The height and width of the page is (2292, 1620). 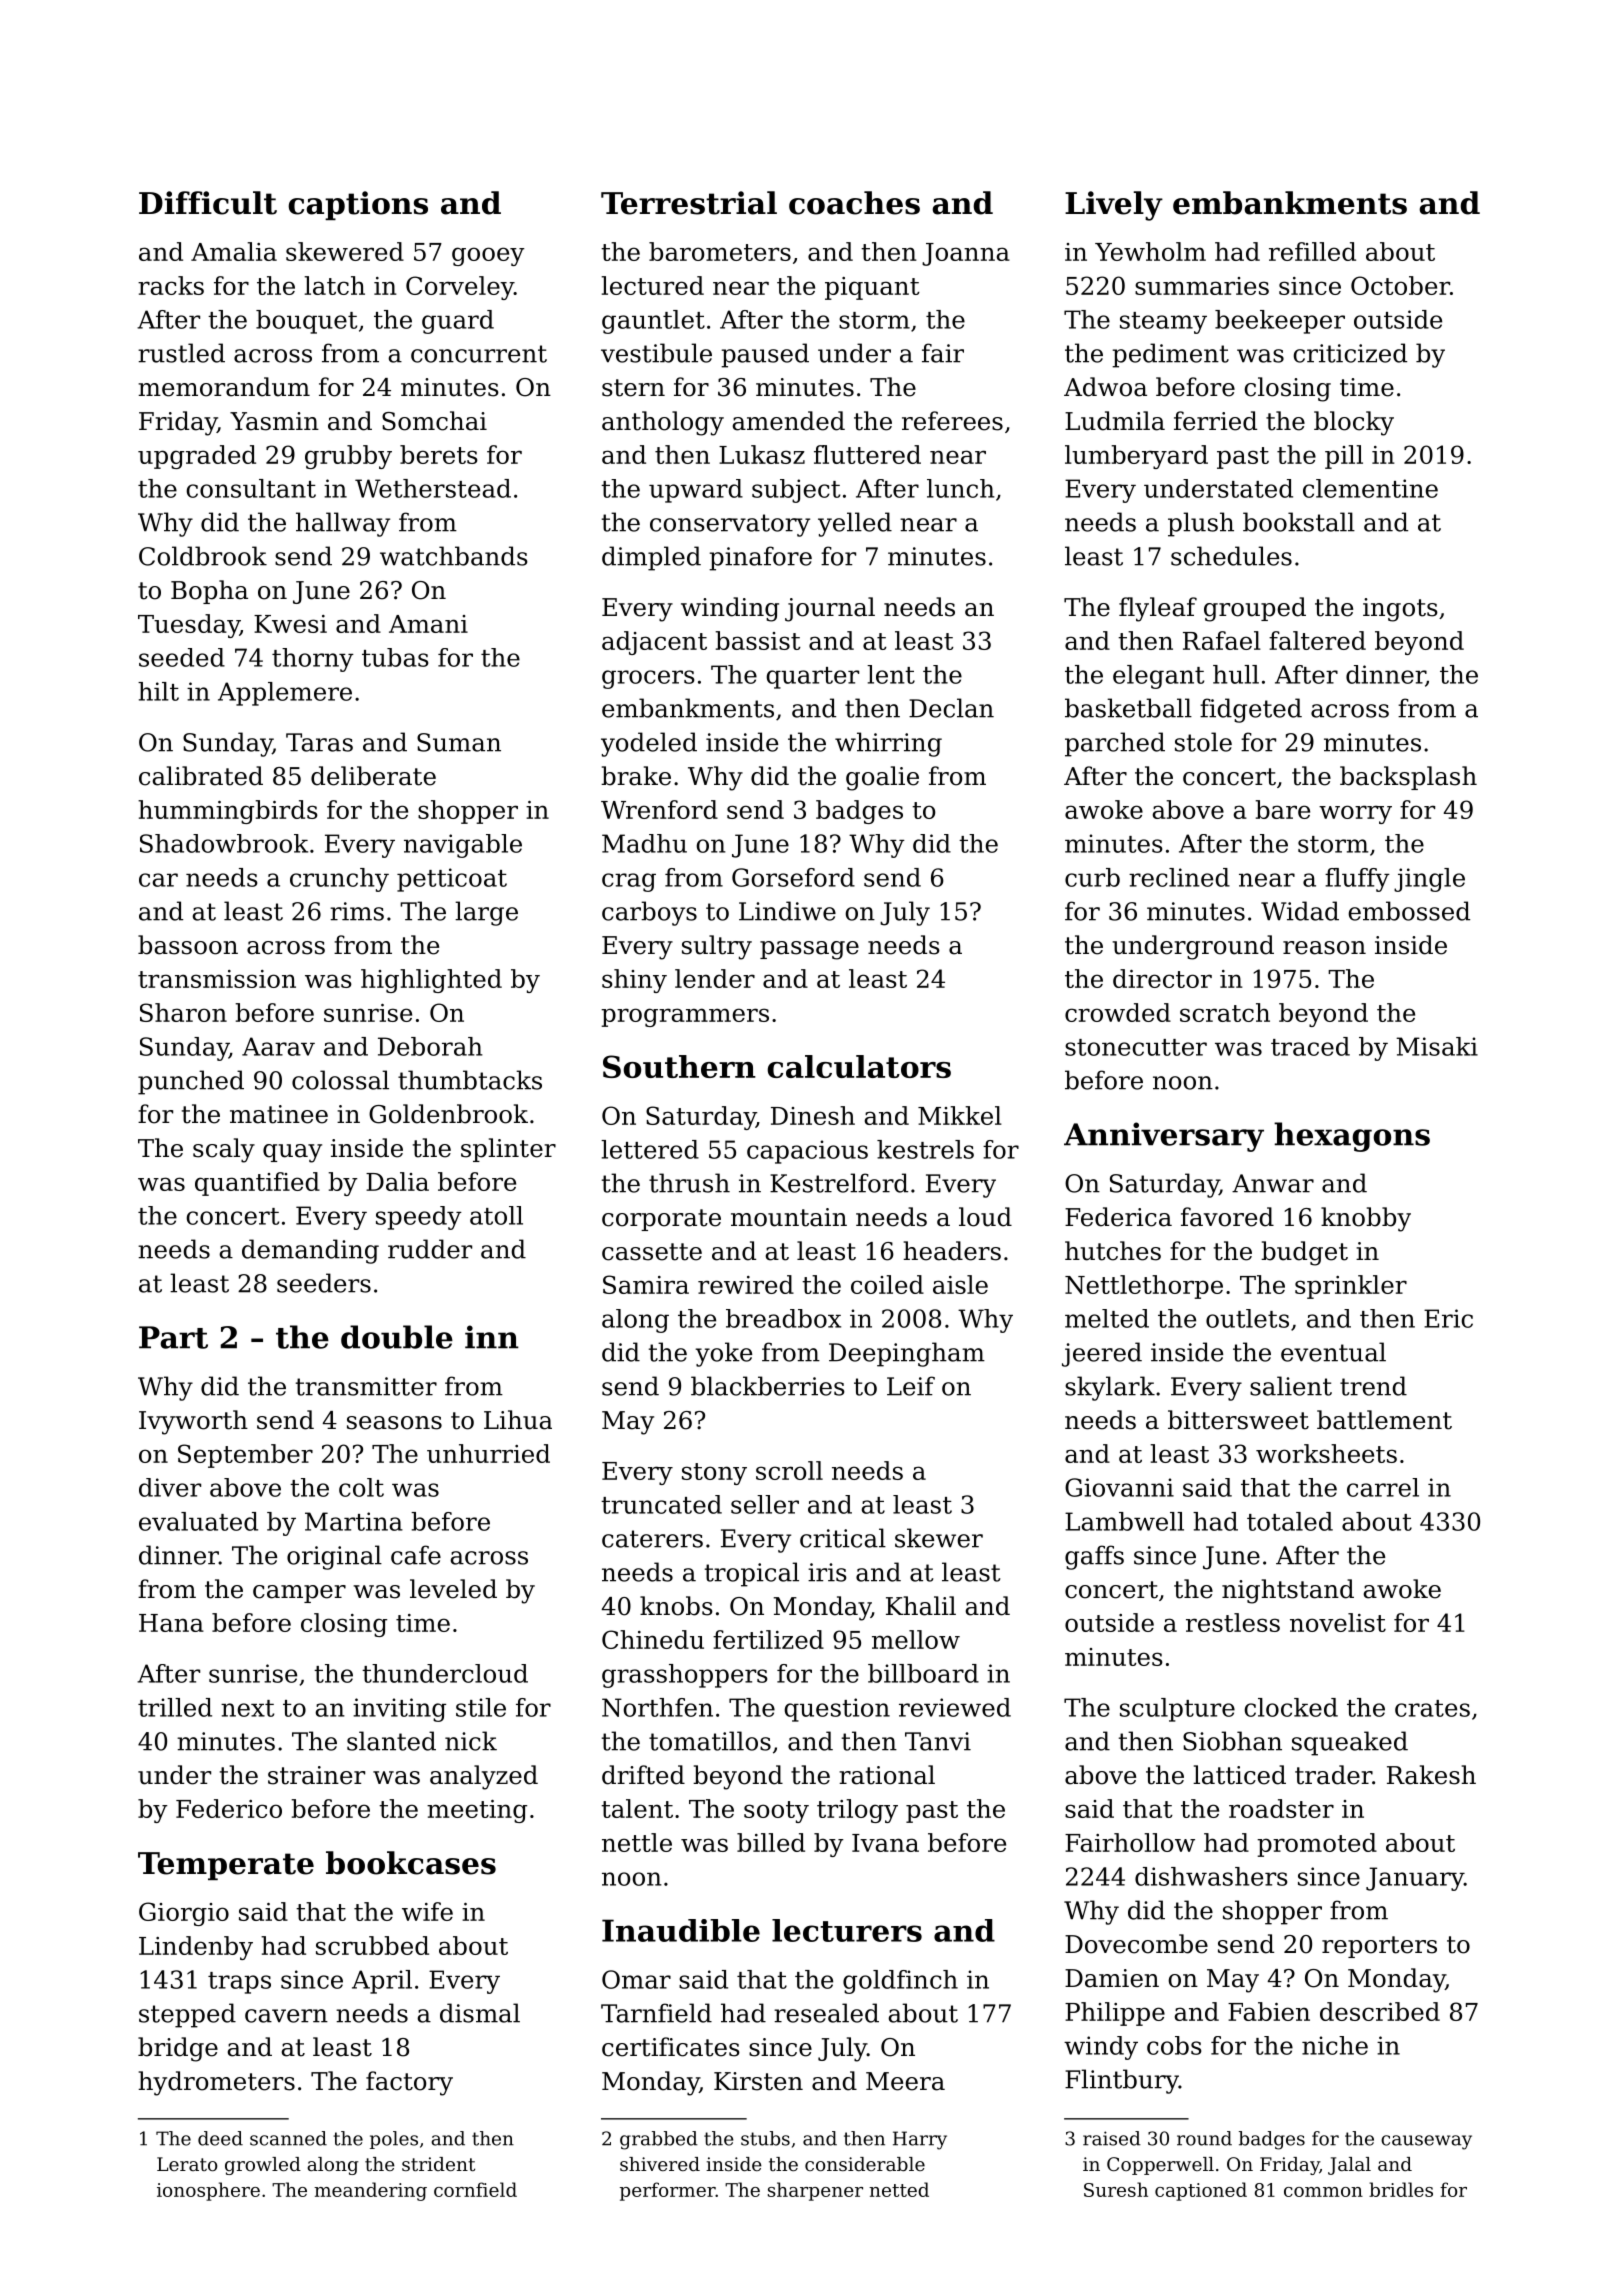 I want to click on Northfen, so click(x=657, y=1707).
